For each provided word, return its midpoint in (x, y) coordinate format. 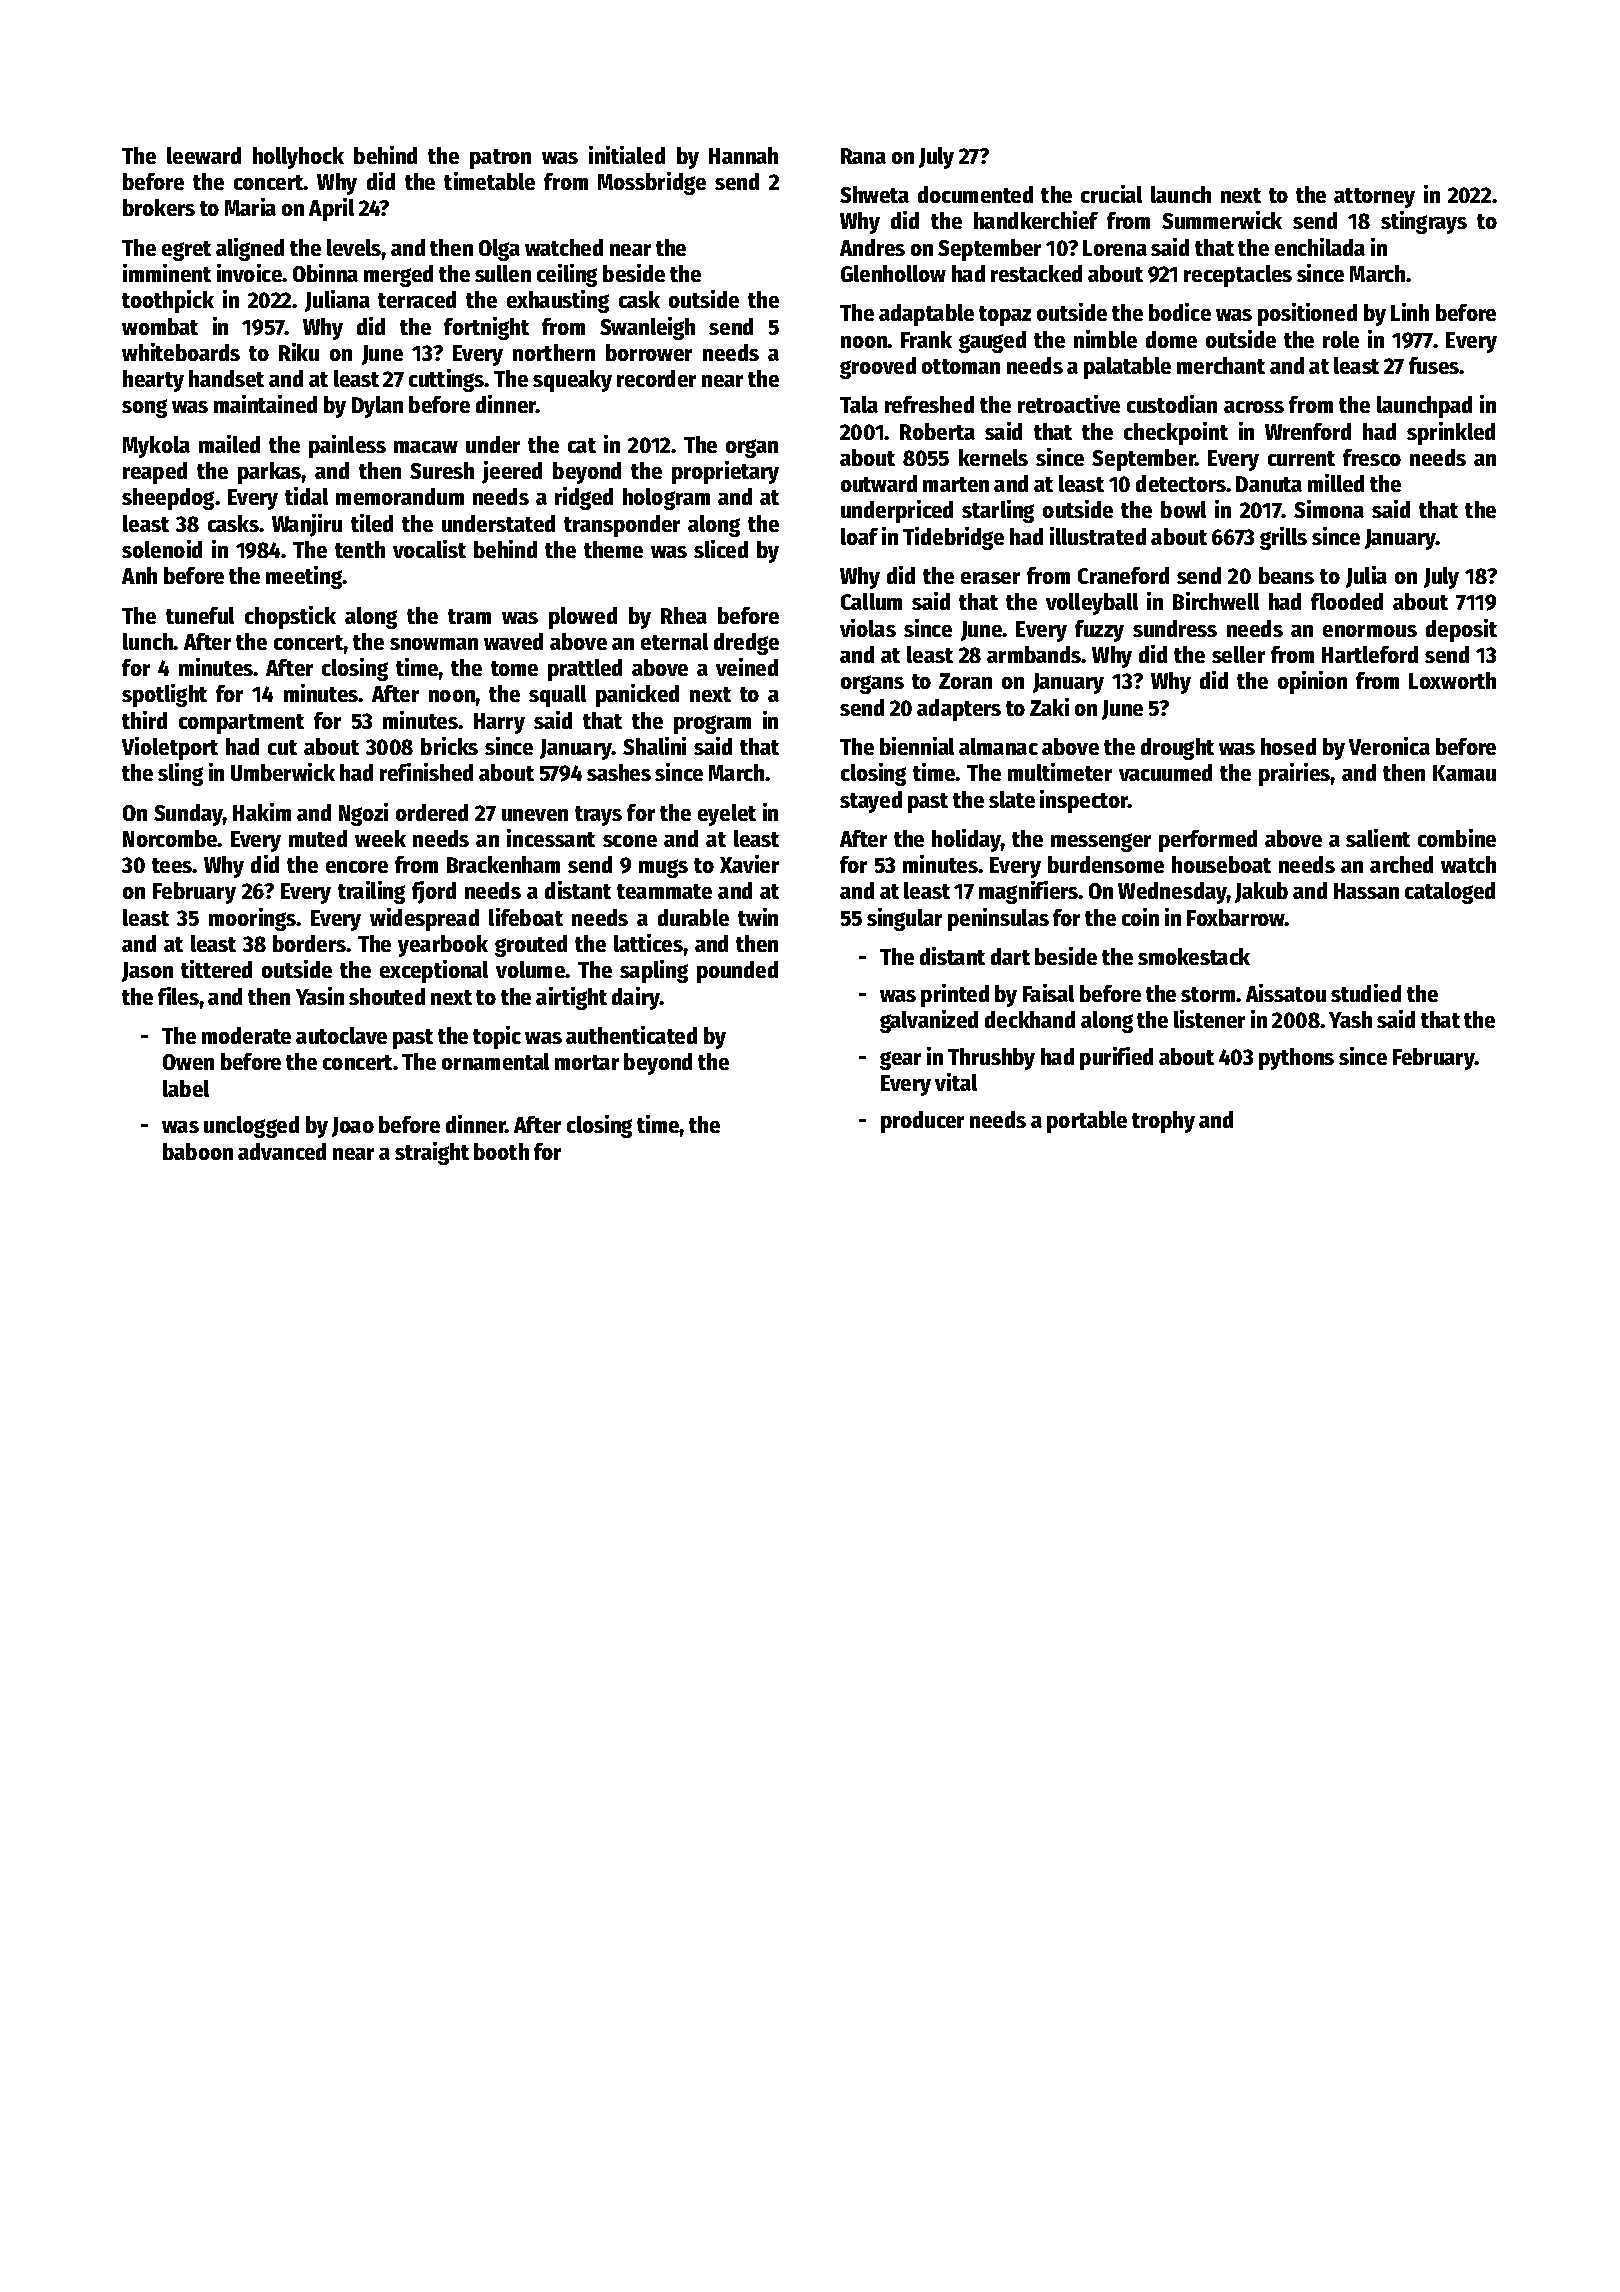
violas (868, 628)
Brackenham (503, 864)
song (144, 408)
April (331, 209)
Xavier (749, 864)
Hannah (743, 155)
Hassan (1366, 891)
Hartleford (1370, 654)
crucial (1111, 194)
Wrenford (1308, 431)
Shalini (654, 746)
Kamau (1464, 773)
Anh (139, 575)
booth (501, 1151)
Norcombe (170, 838)
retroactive (1069, 404)
